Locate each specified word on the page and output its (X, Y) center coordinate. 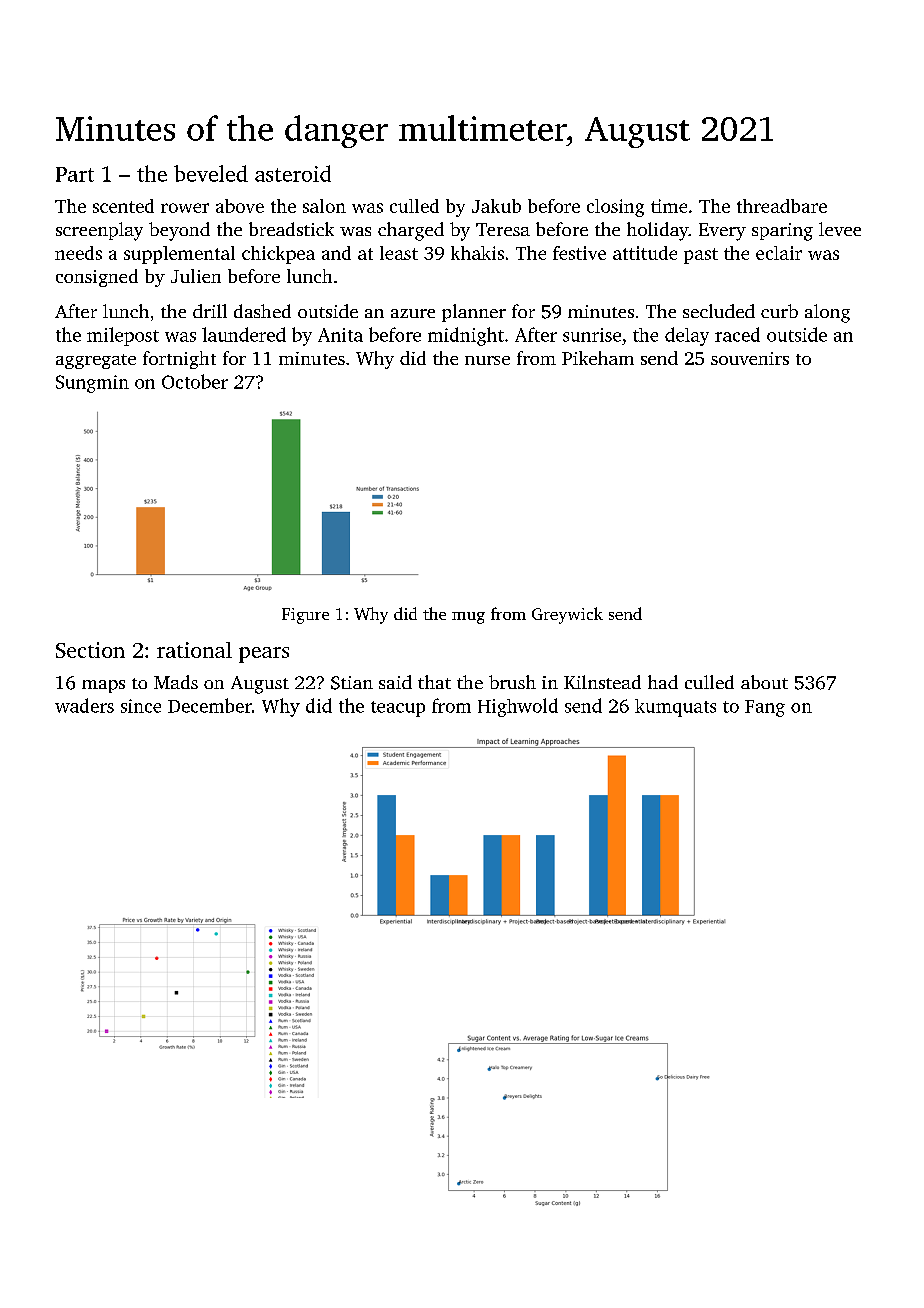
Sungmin (92, 384)
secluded (719, 311)
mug (468, 618)
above (240, 206)
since (141, 706)
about (764, 682)
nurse (487, 360)
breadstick (291, 229)
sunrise (592, 335)
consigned (97, 278)
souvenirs (750, 358)
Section (90, 650)
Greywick (567, 615)
